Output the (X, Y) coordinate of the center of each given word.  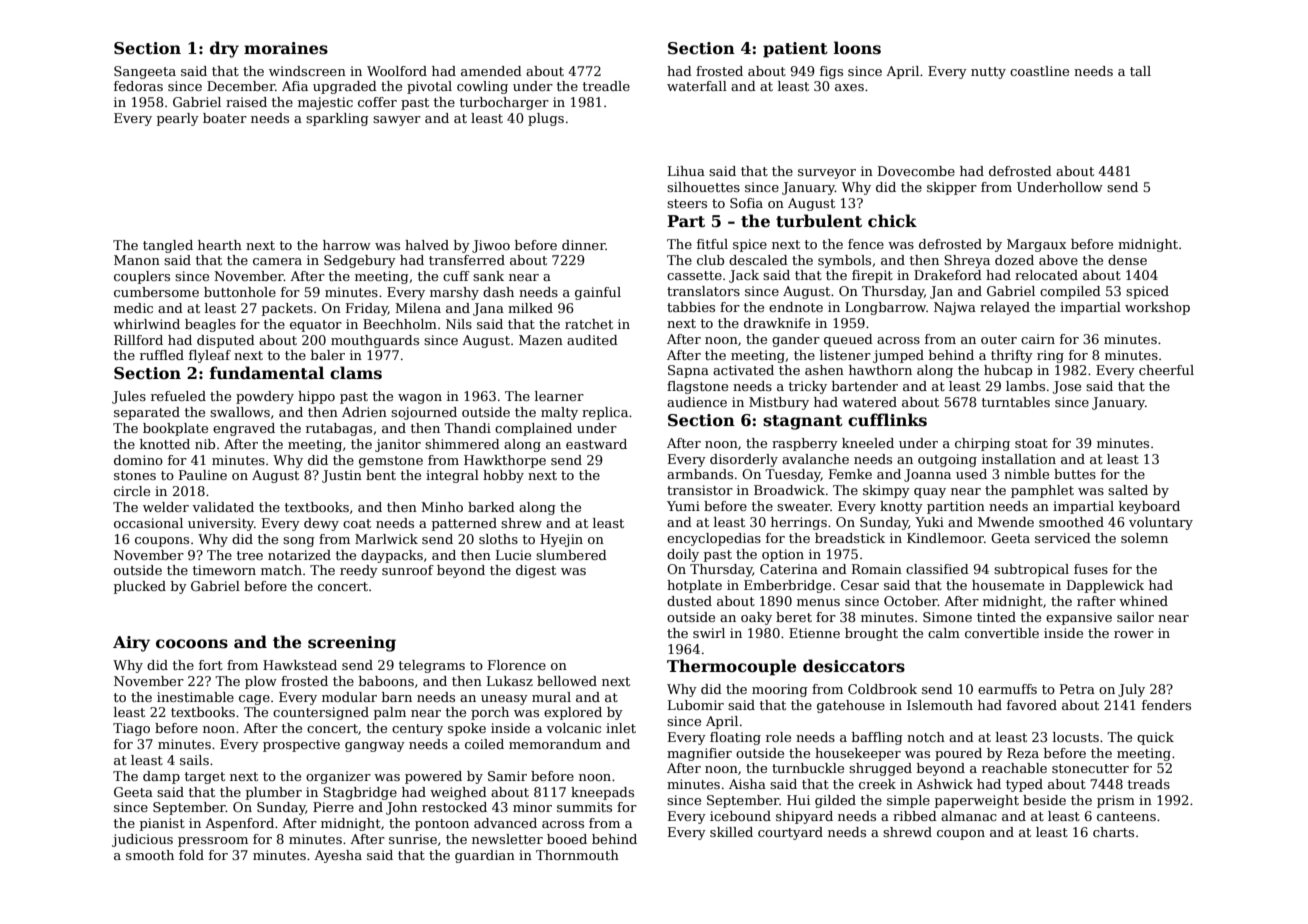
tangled (168, 246)
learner (559, 396)
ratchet (589, 324)
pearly (178, 119)
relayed (1005, 308)
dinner (584, 245)
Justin (342, 476)
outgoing (947, 460)
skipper (952, 188)
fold (191, 855)
